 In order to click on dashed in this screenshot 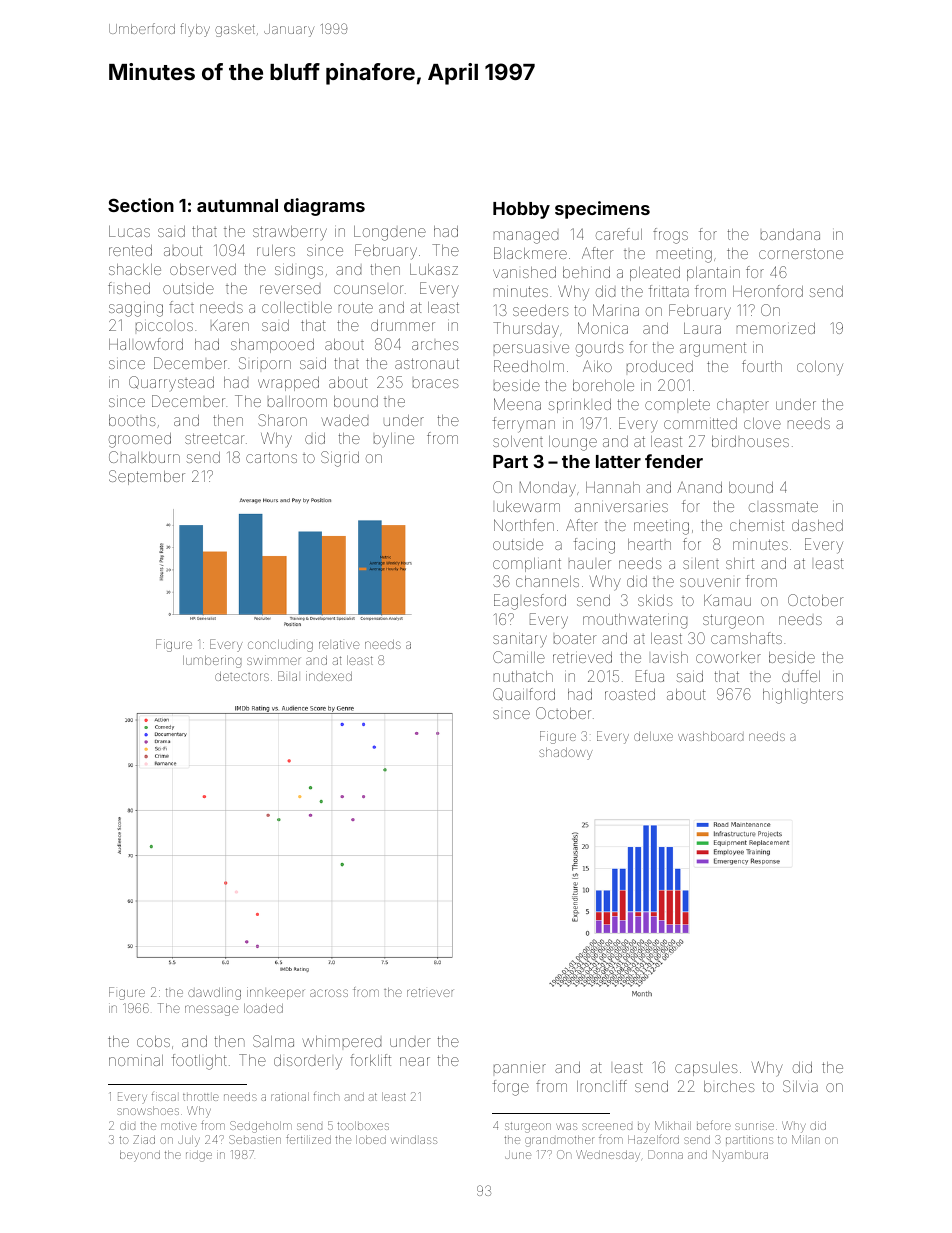, I will do `click(817, 525)`.
